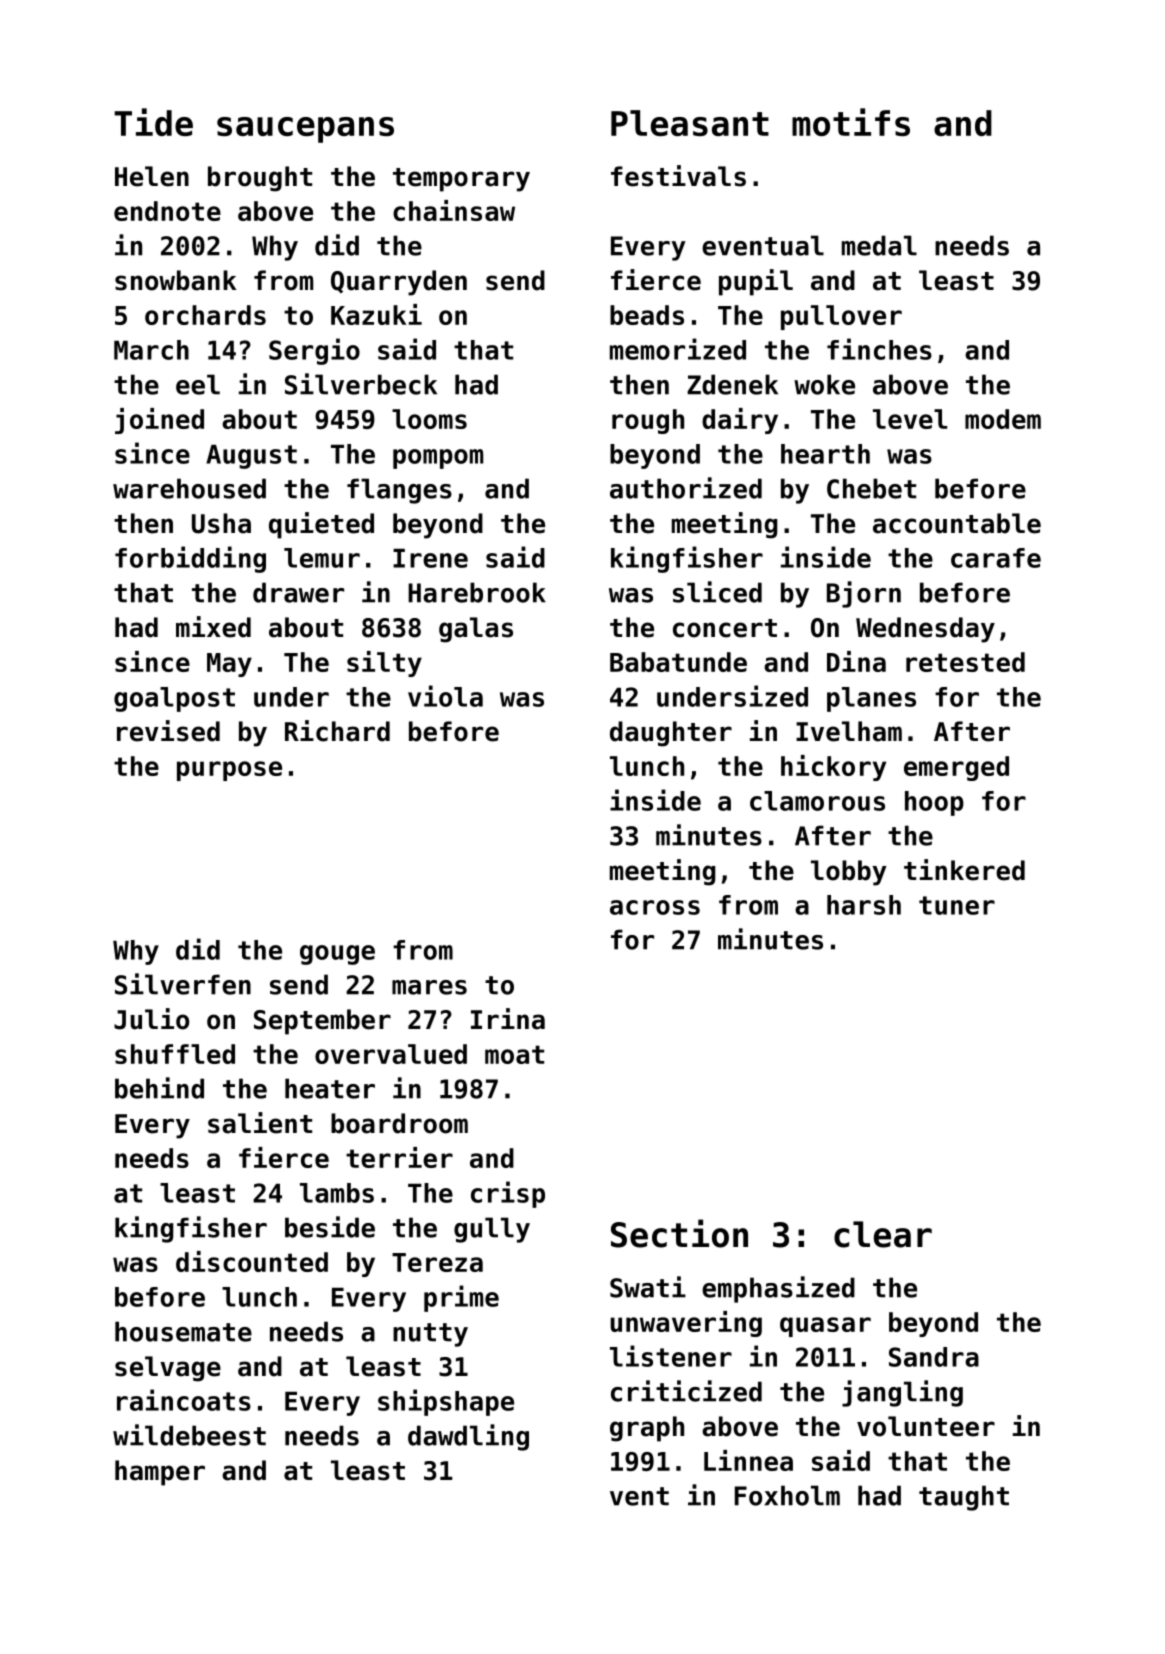  I want to click on hamper, so click(160, 1473).
